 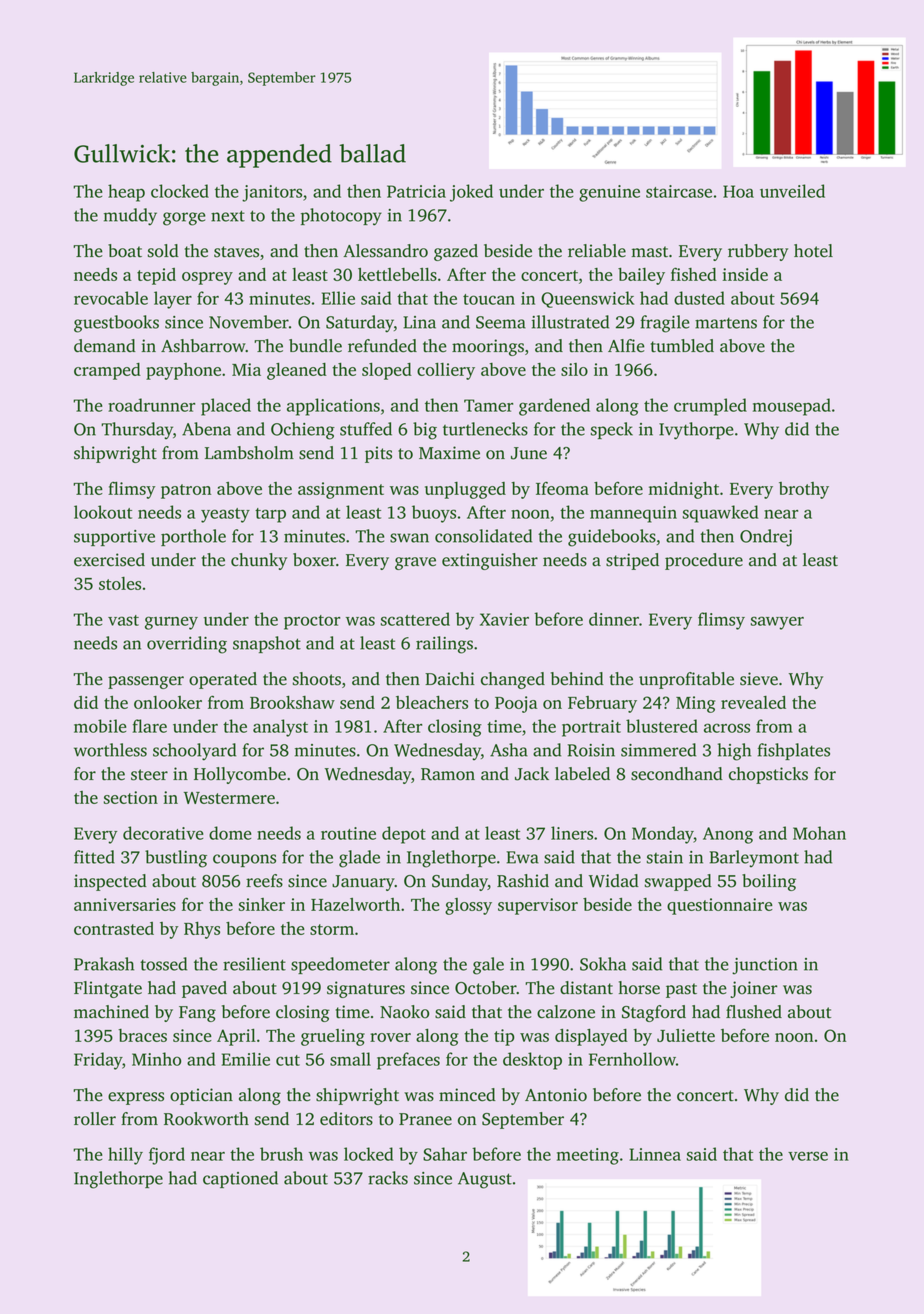 What do you see at coordinates (471, 193) in the screenshot?
I see `joked` at bounding box center [471, 193].
